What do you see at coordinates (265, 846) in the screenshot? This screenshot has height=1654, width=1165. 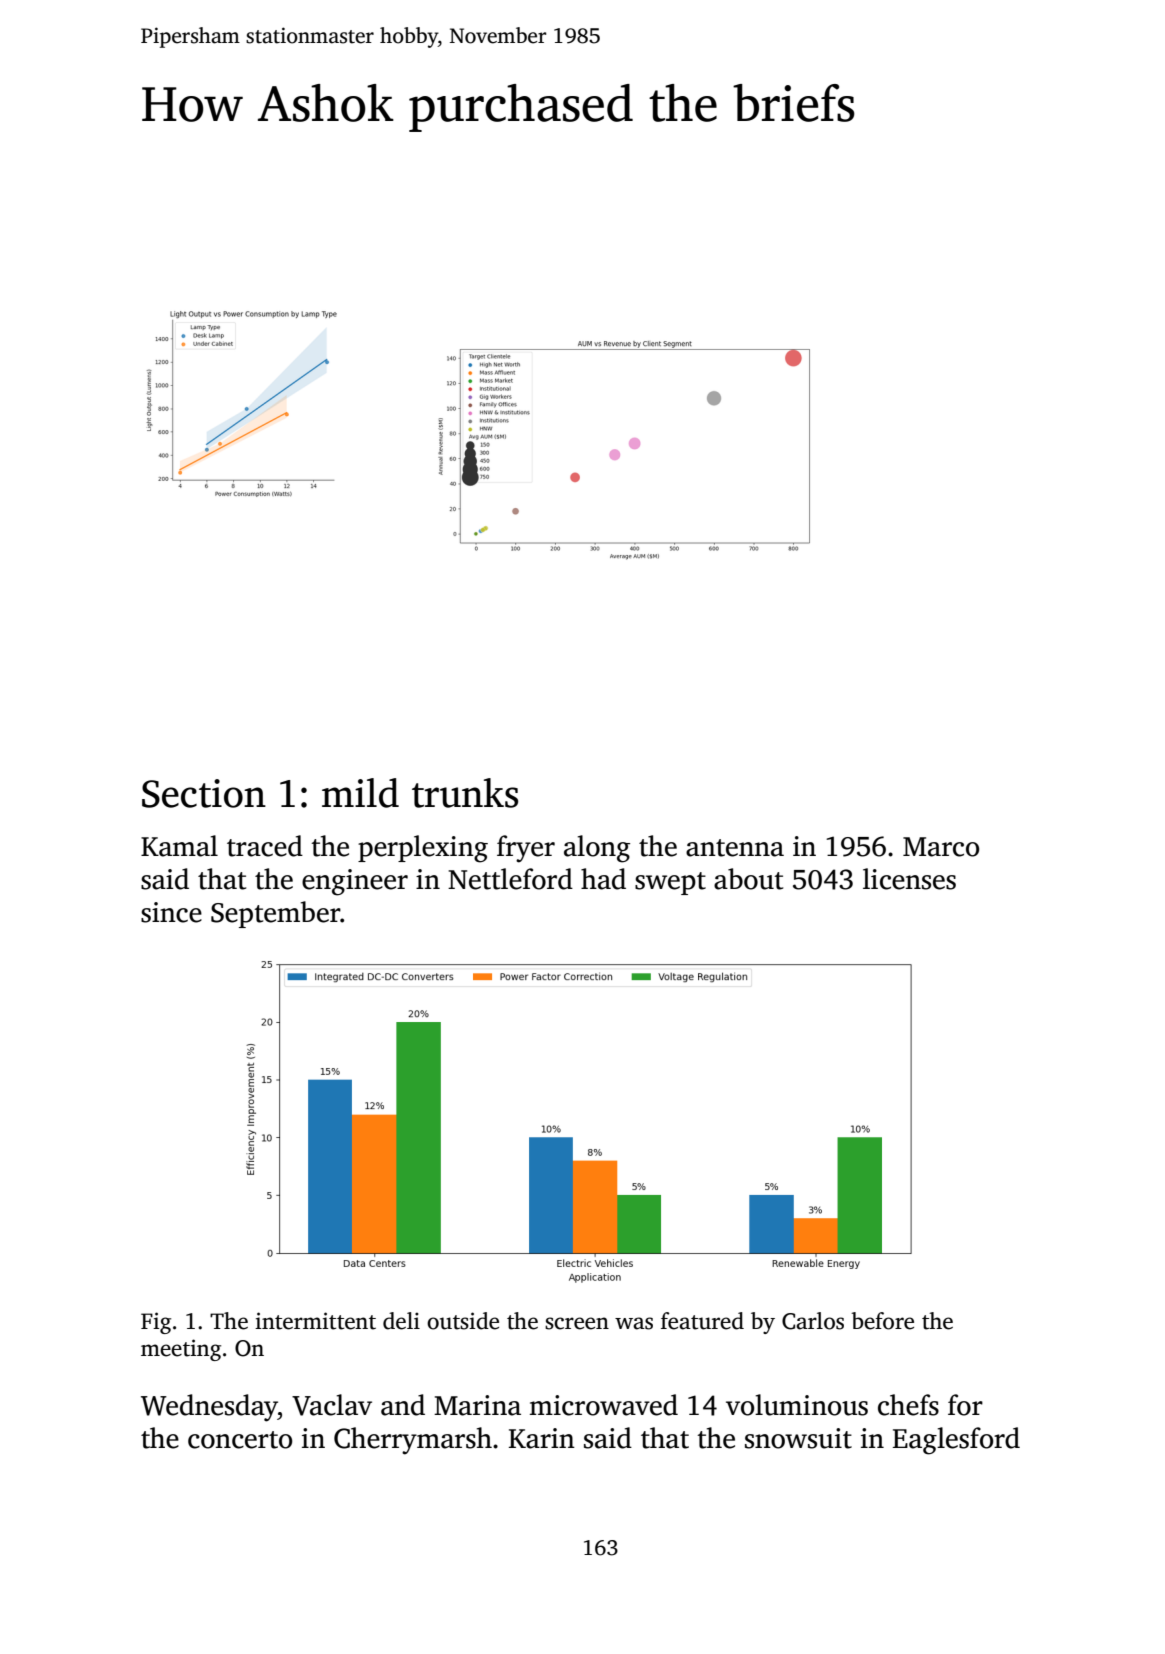 I see `traced` at bounding box center [265, 846].
